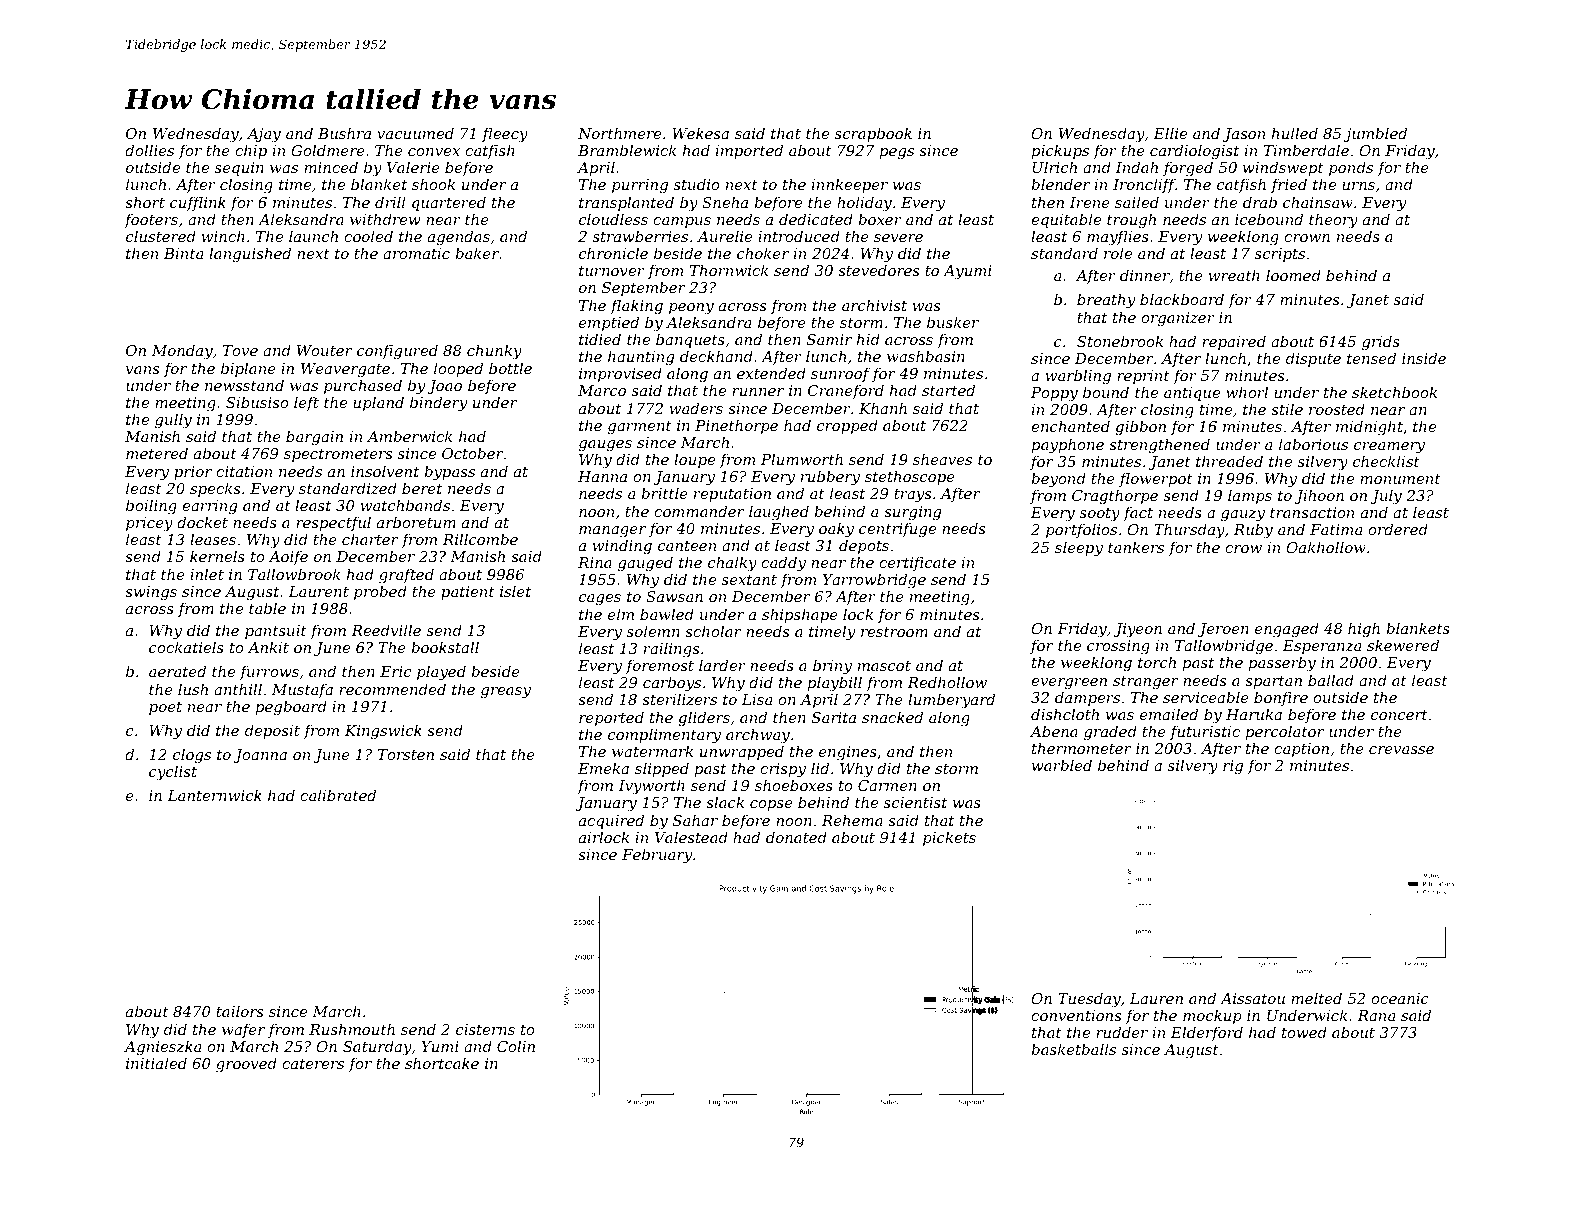  What do you see at coordinates (186, 647) in the screenshot?
I see `cockatiels` at bounding box center [186, 647].
